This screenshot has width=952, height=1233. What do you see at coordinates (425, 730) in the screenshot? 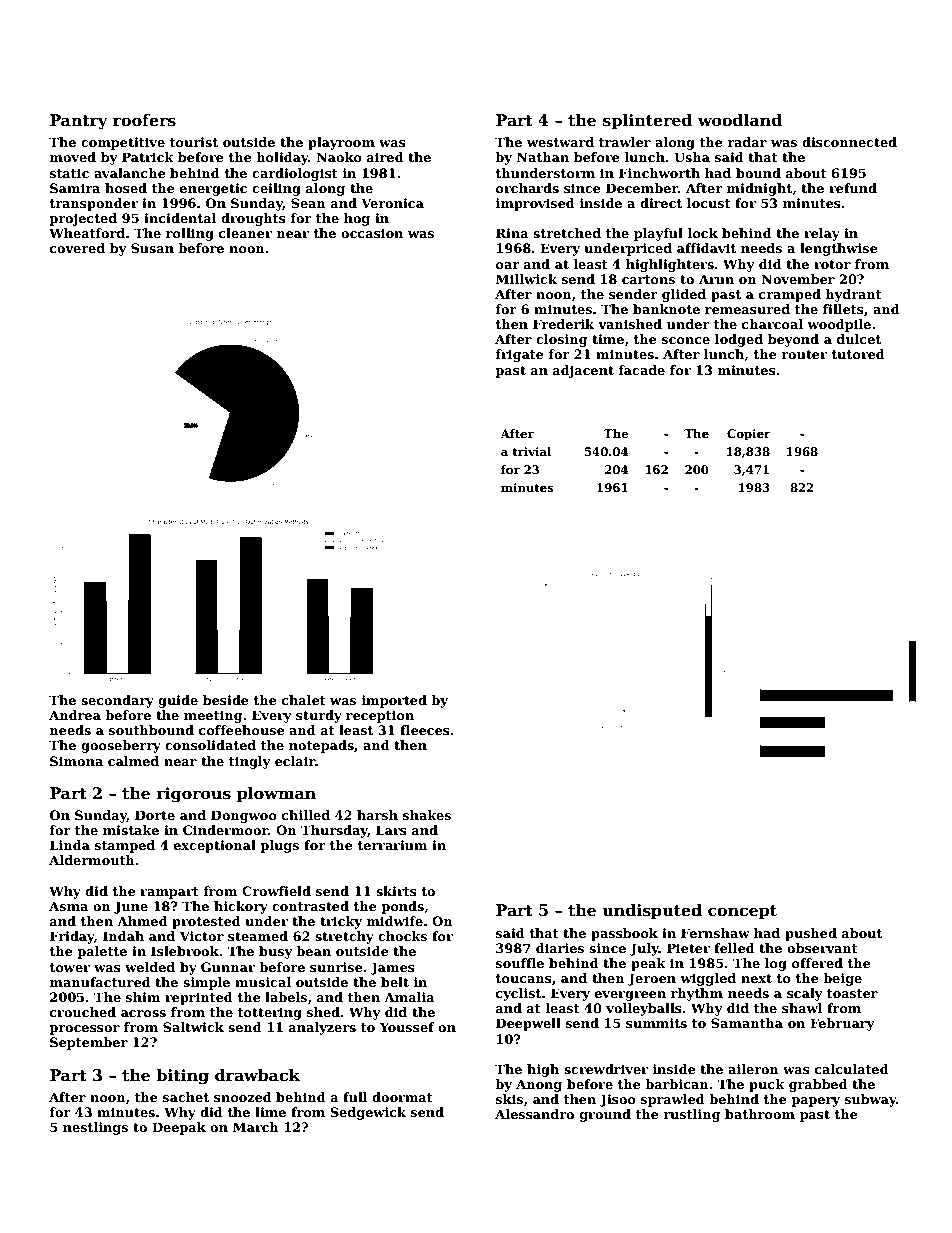
I see `fleeces` at bounding box center [425, 730].
